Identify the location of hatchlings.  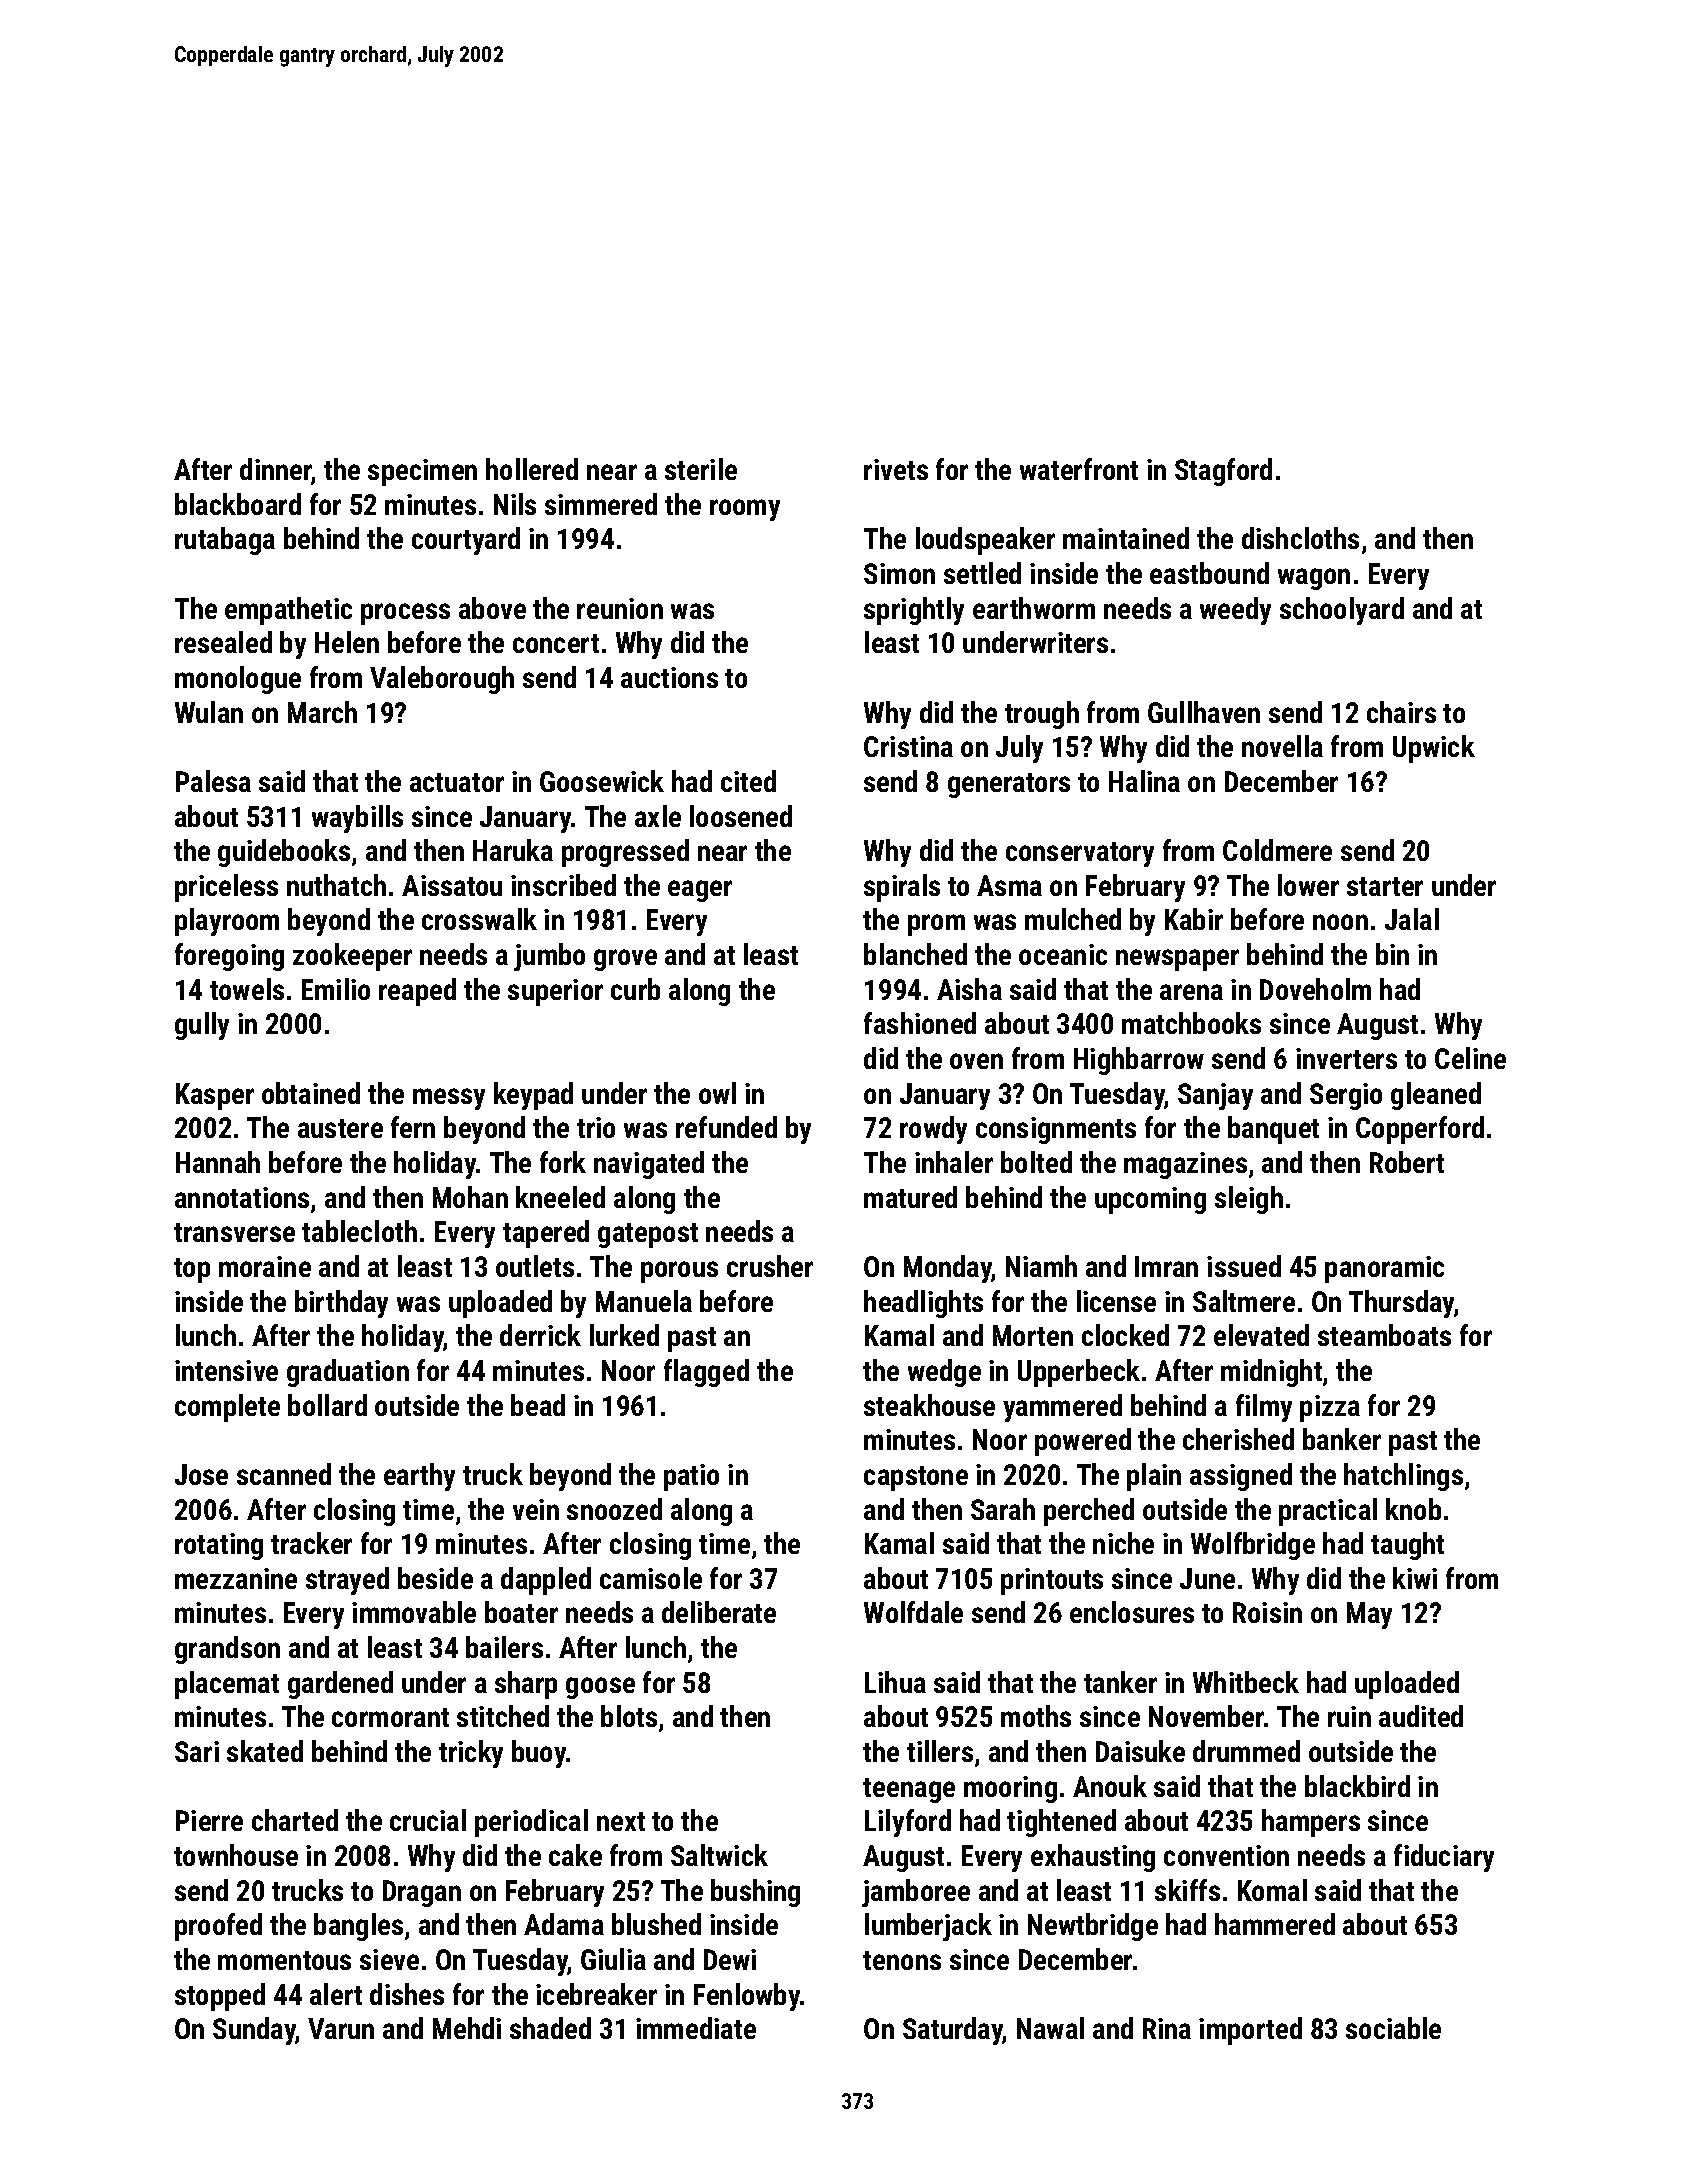
(1403, 1477).
